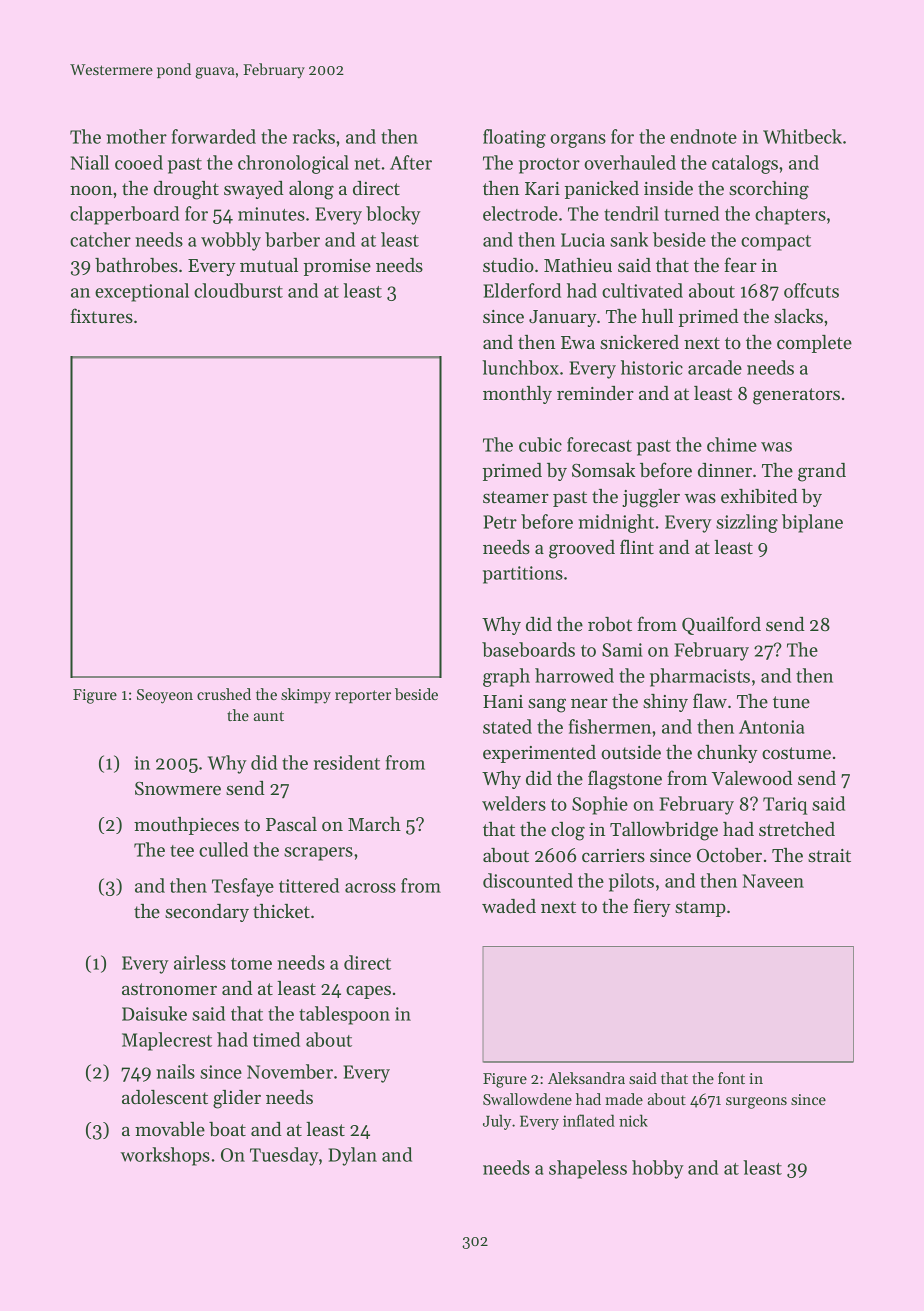  What do you see at coordinates (629, 239) in the screenshot?
I see `sank` at bounding box center [629, 239].
